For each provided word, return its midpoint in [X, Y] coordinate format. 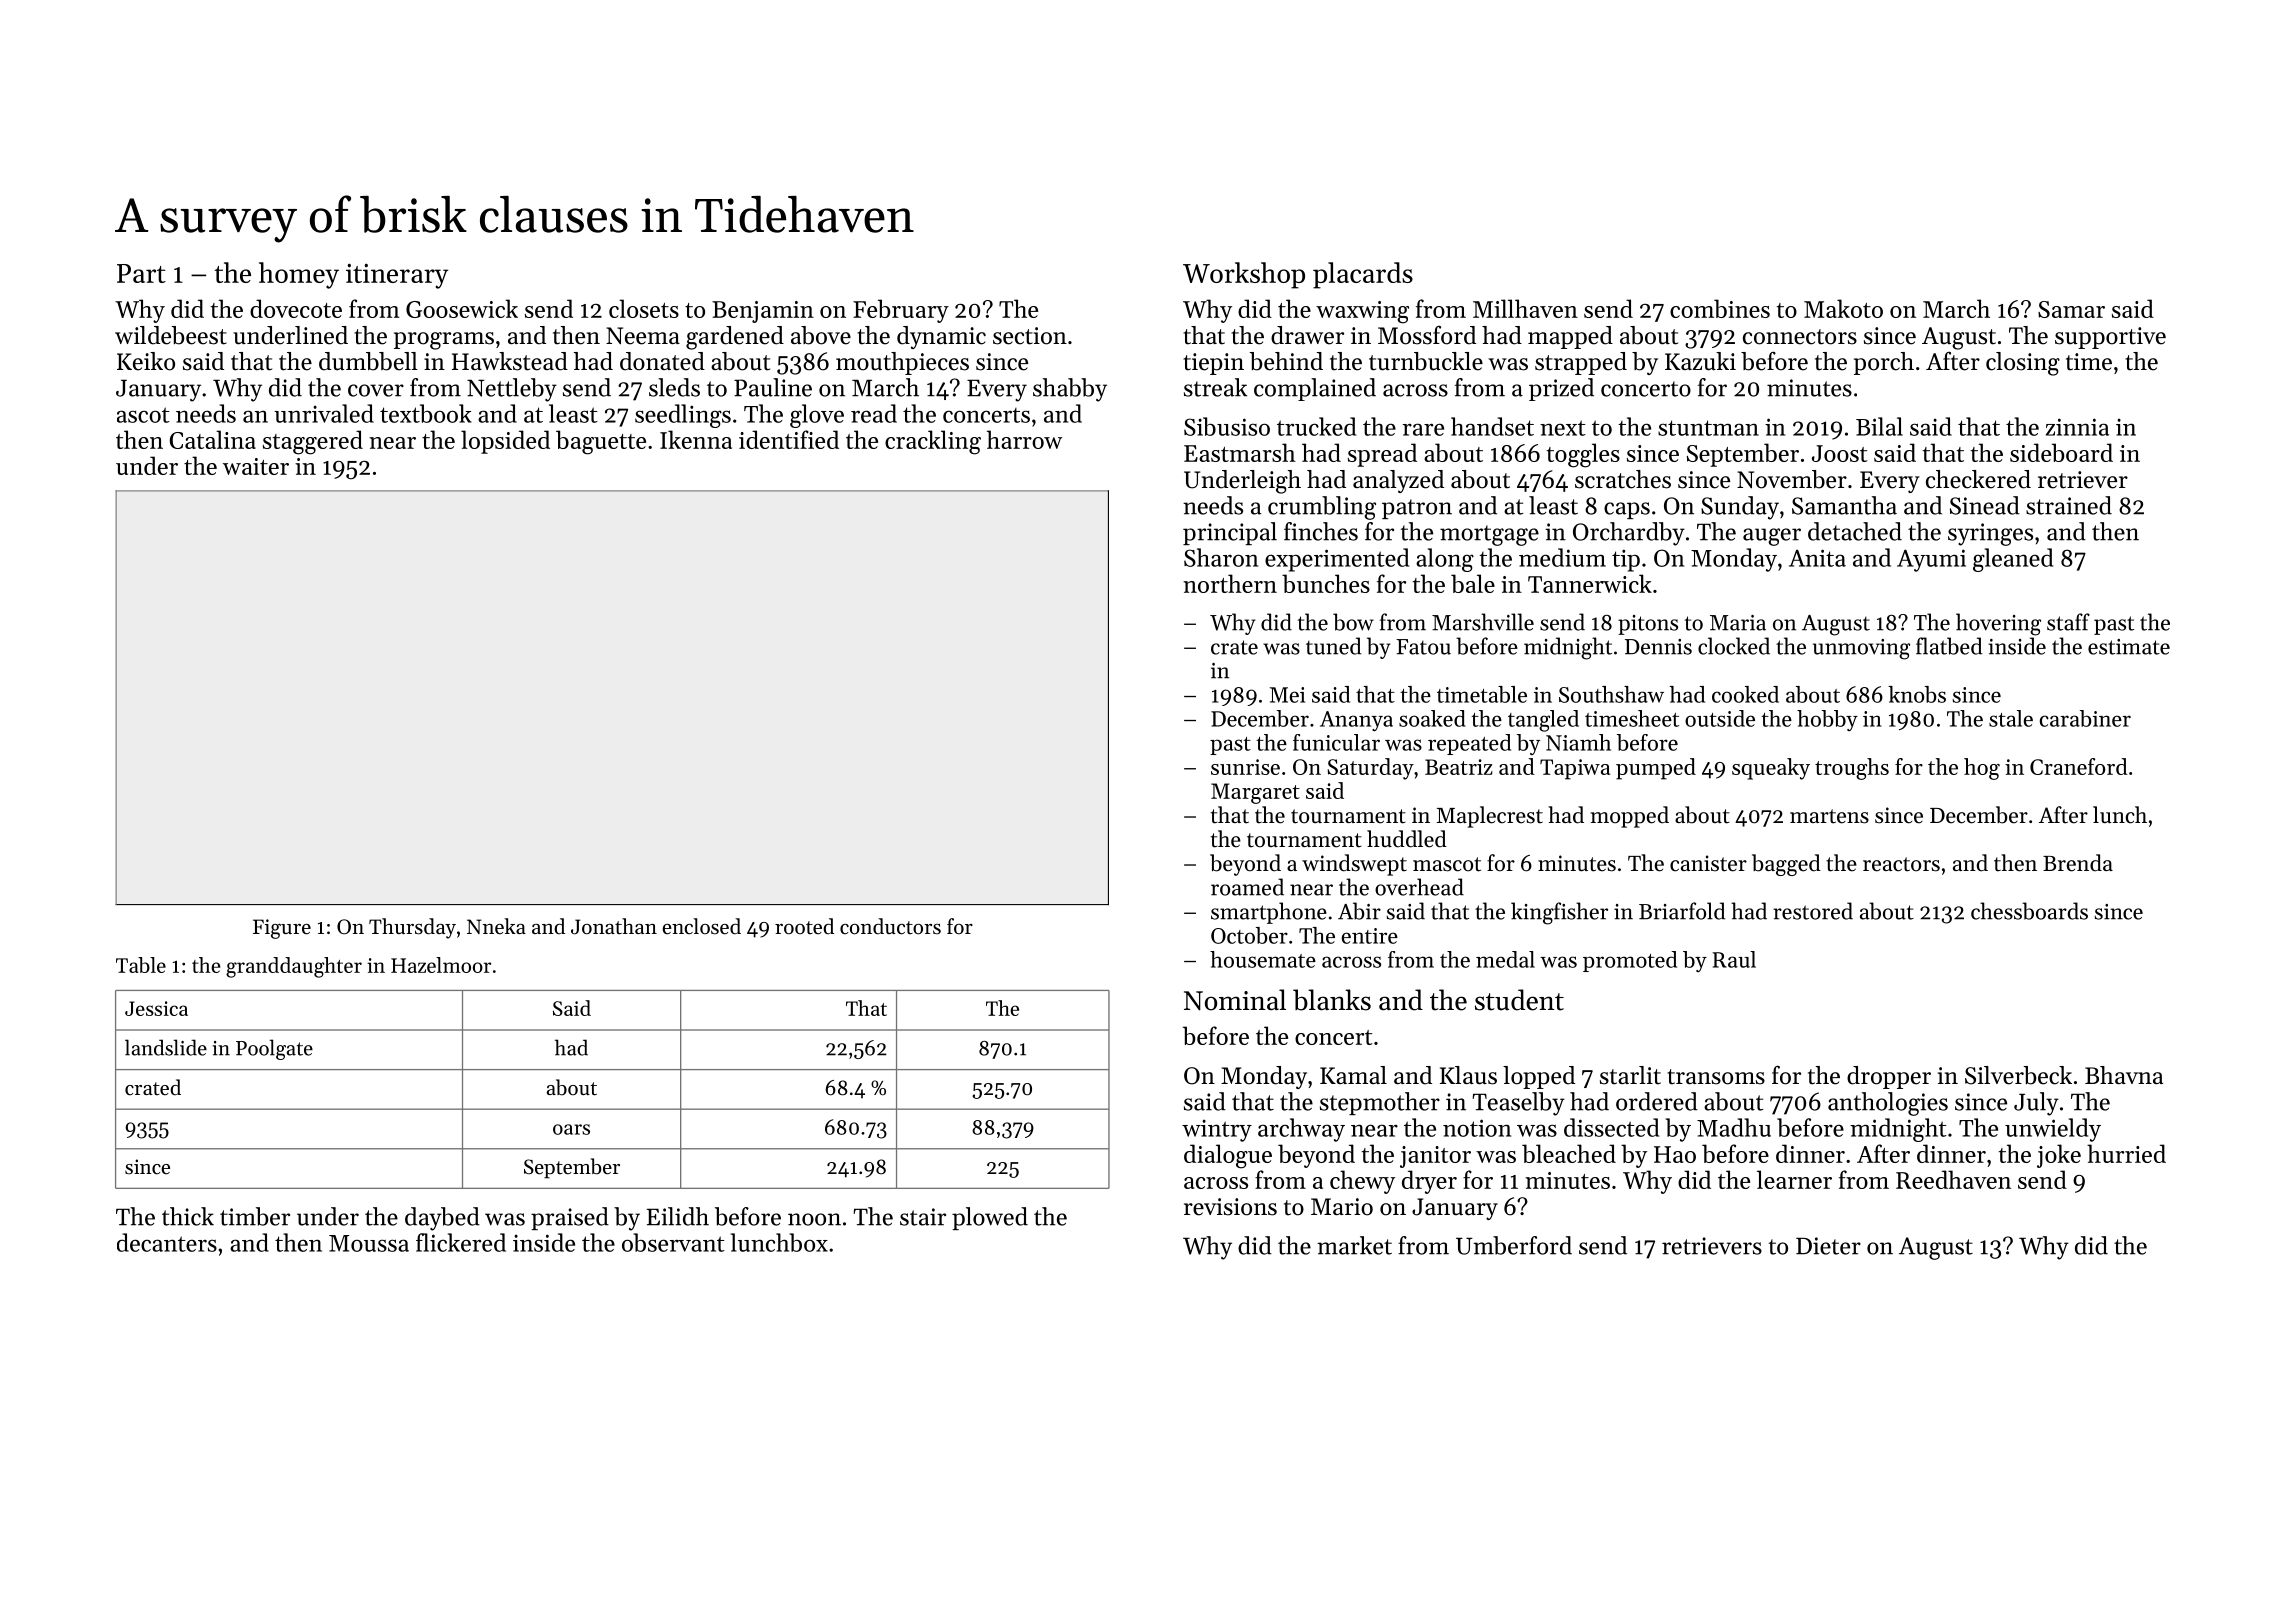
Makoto [1843, 308]
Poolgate [274, 1049]
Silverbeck [2018, 1075]
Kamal [1353, 1075]
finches [1321, 531]
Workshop [1244, 275]
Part [141, 273]
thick [188, 1216]
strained [2069, 505]
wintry [1217, 1130]
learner [1794, 1179]
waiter [256, 466]
